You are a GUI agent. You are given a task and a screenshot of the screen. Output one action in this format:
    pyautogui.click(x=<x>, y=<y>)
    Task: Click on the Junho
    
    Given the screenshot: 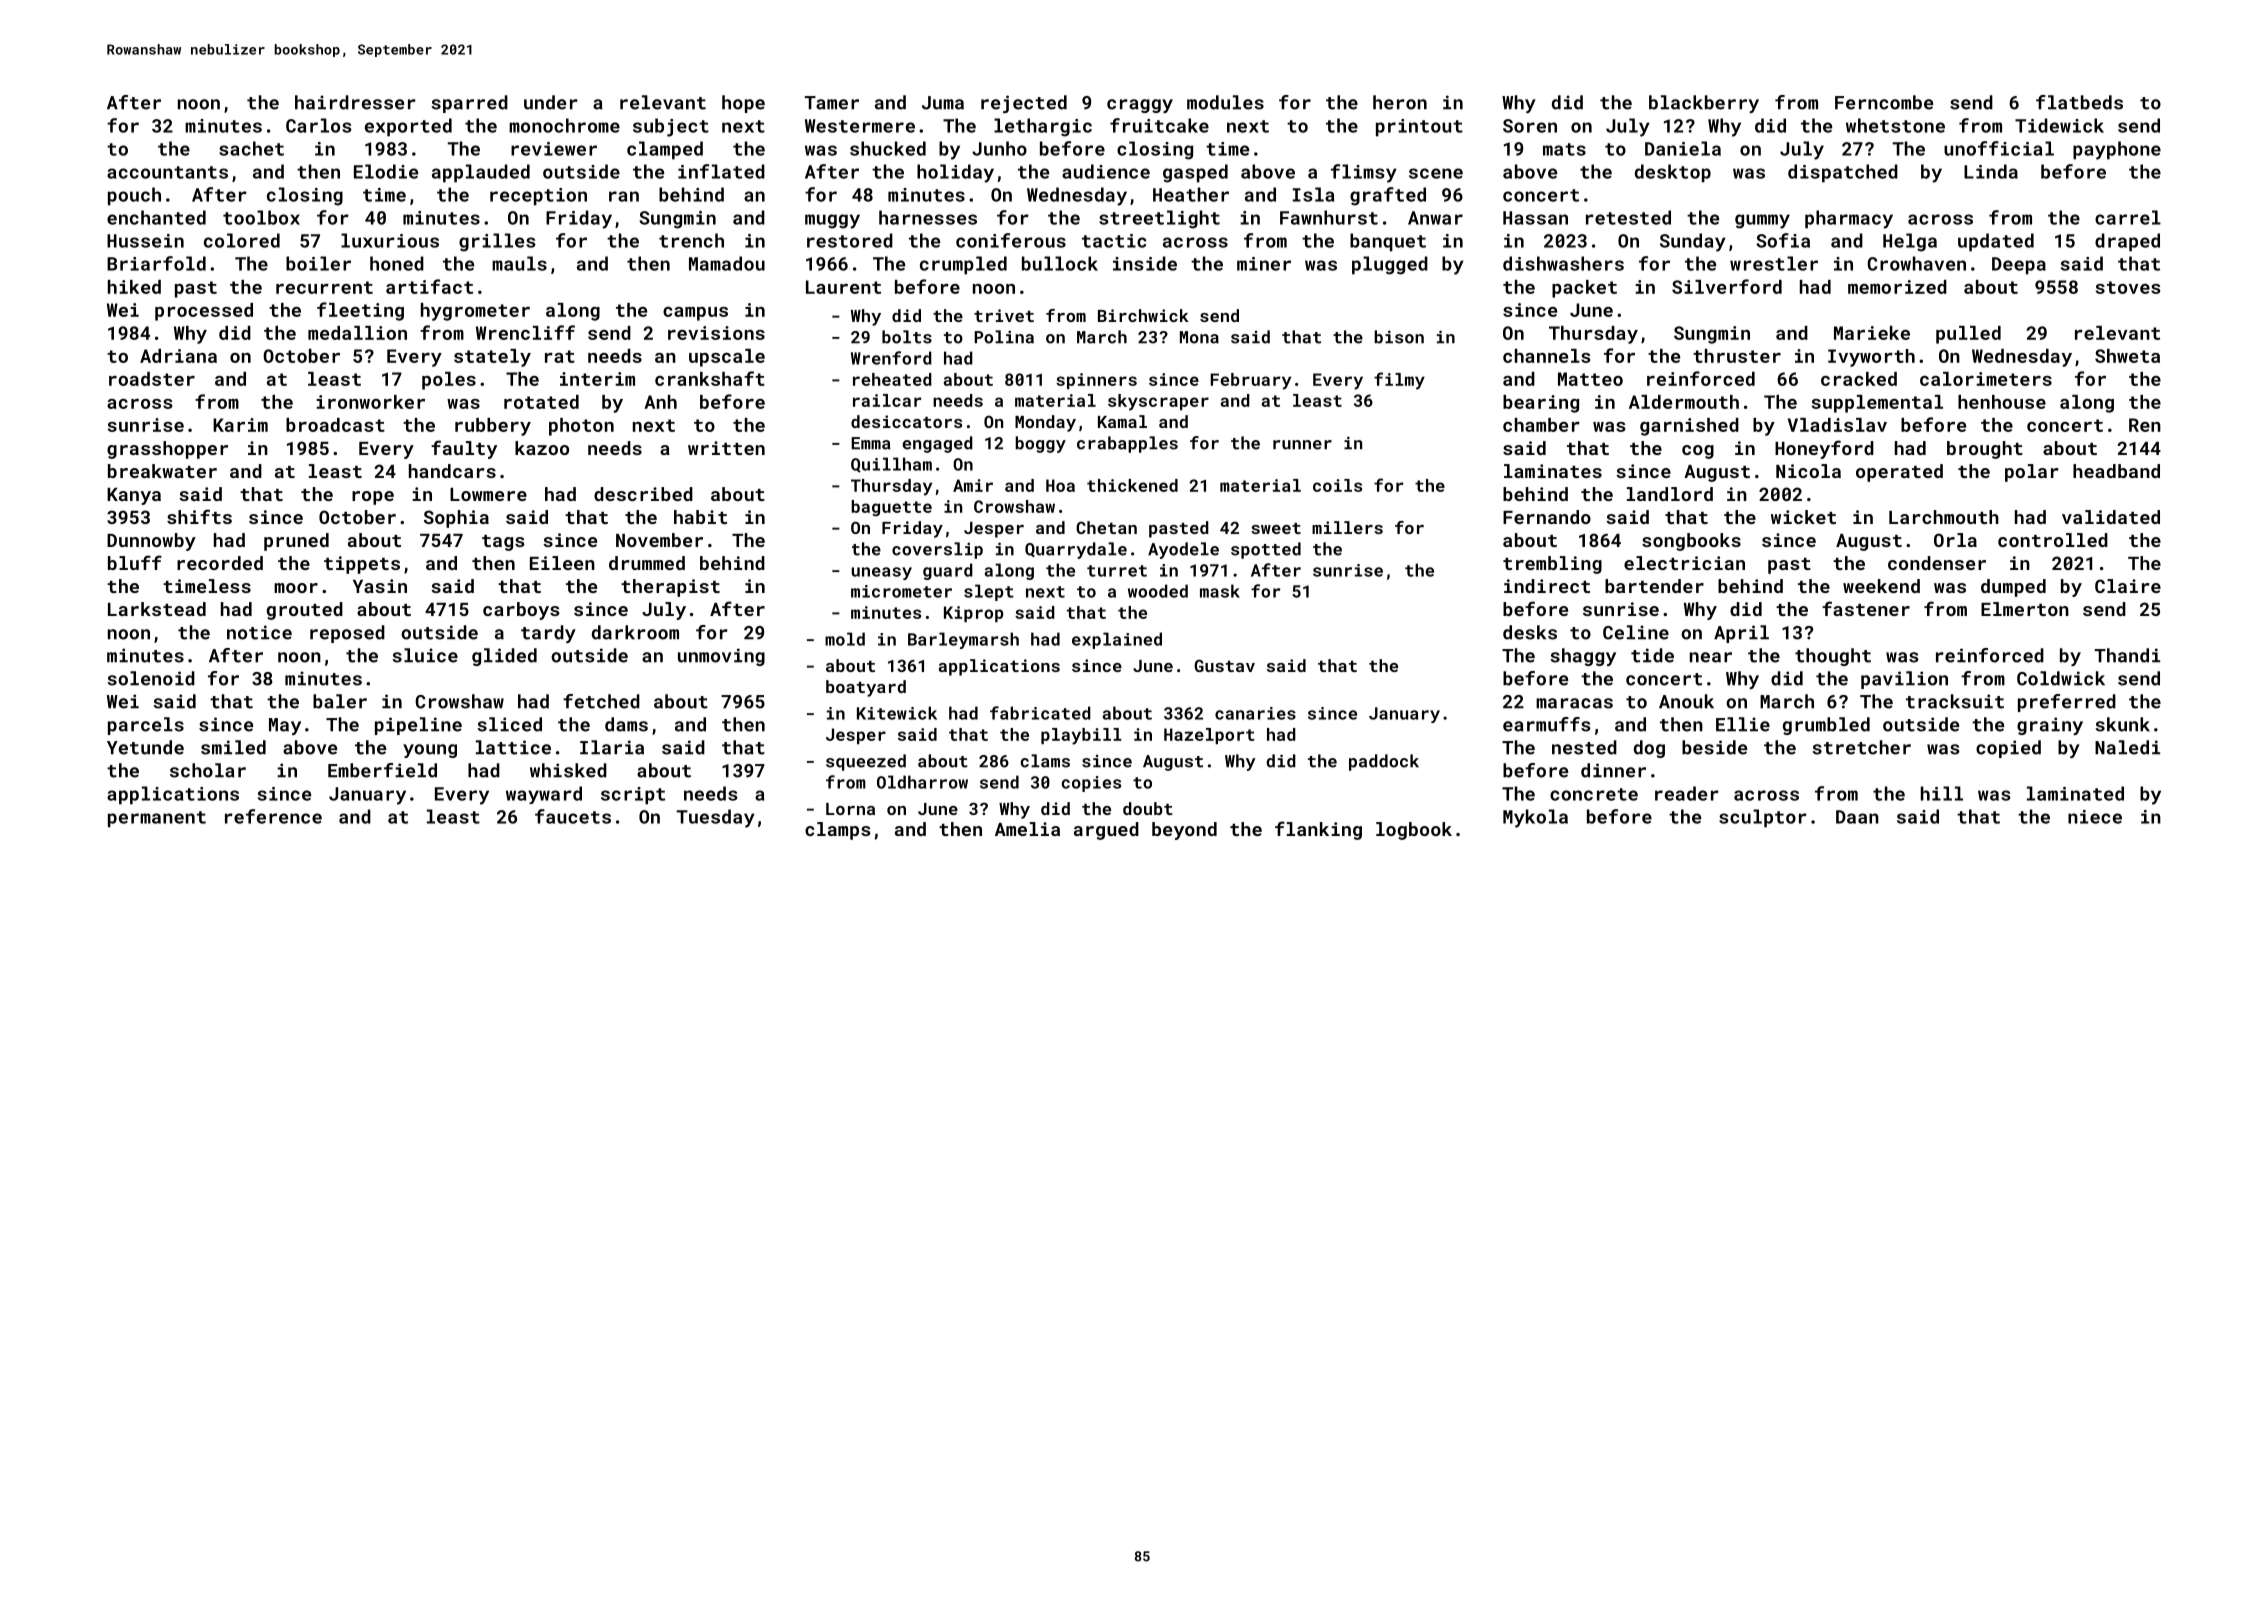 What is the action you would take?
    pyautogui.click(x=999, y=148)
